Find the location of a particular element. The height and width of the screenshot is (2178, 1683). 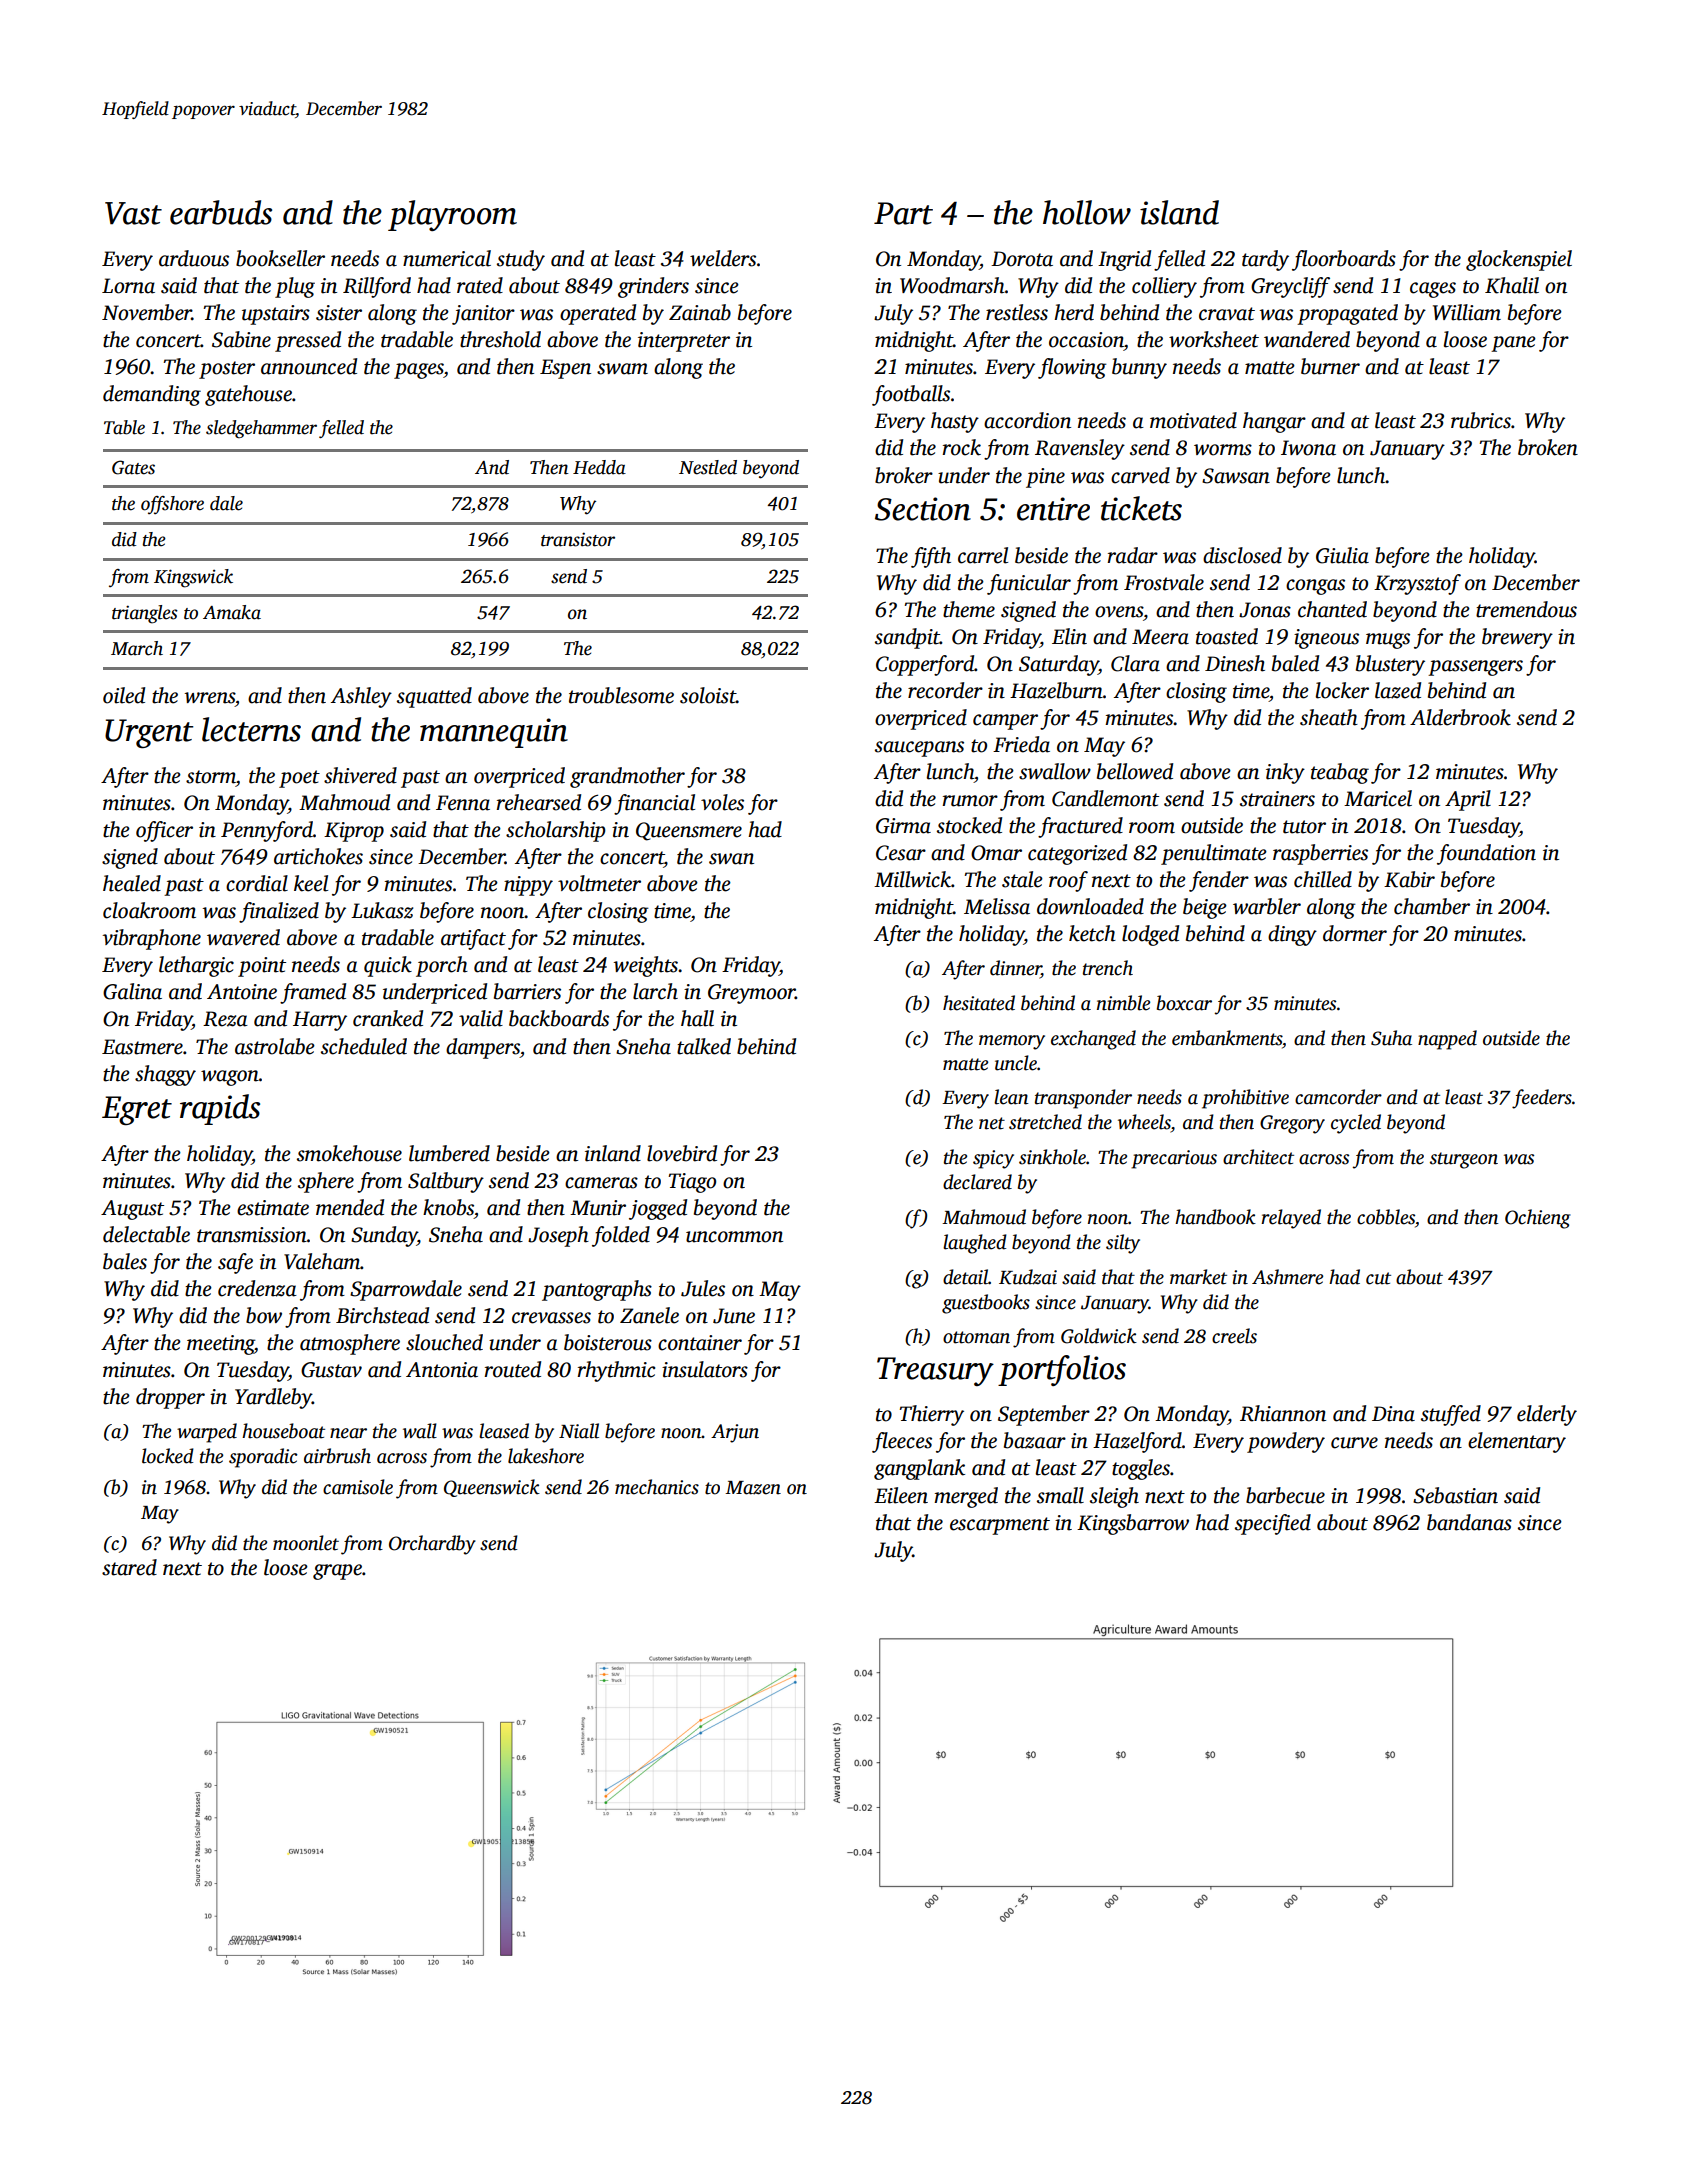

slouched is located at coordinates (444, 1342).
